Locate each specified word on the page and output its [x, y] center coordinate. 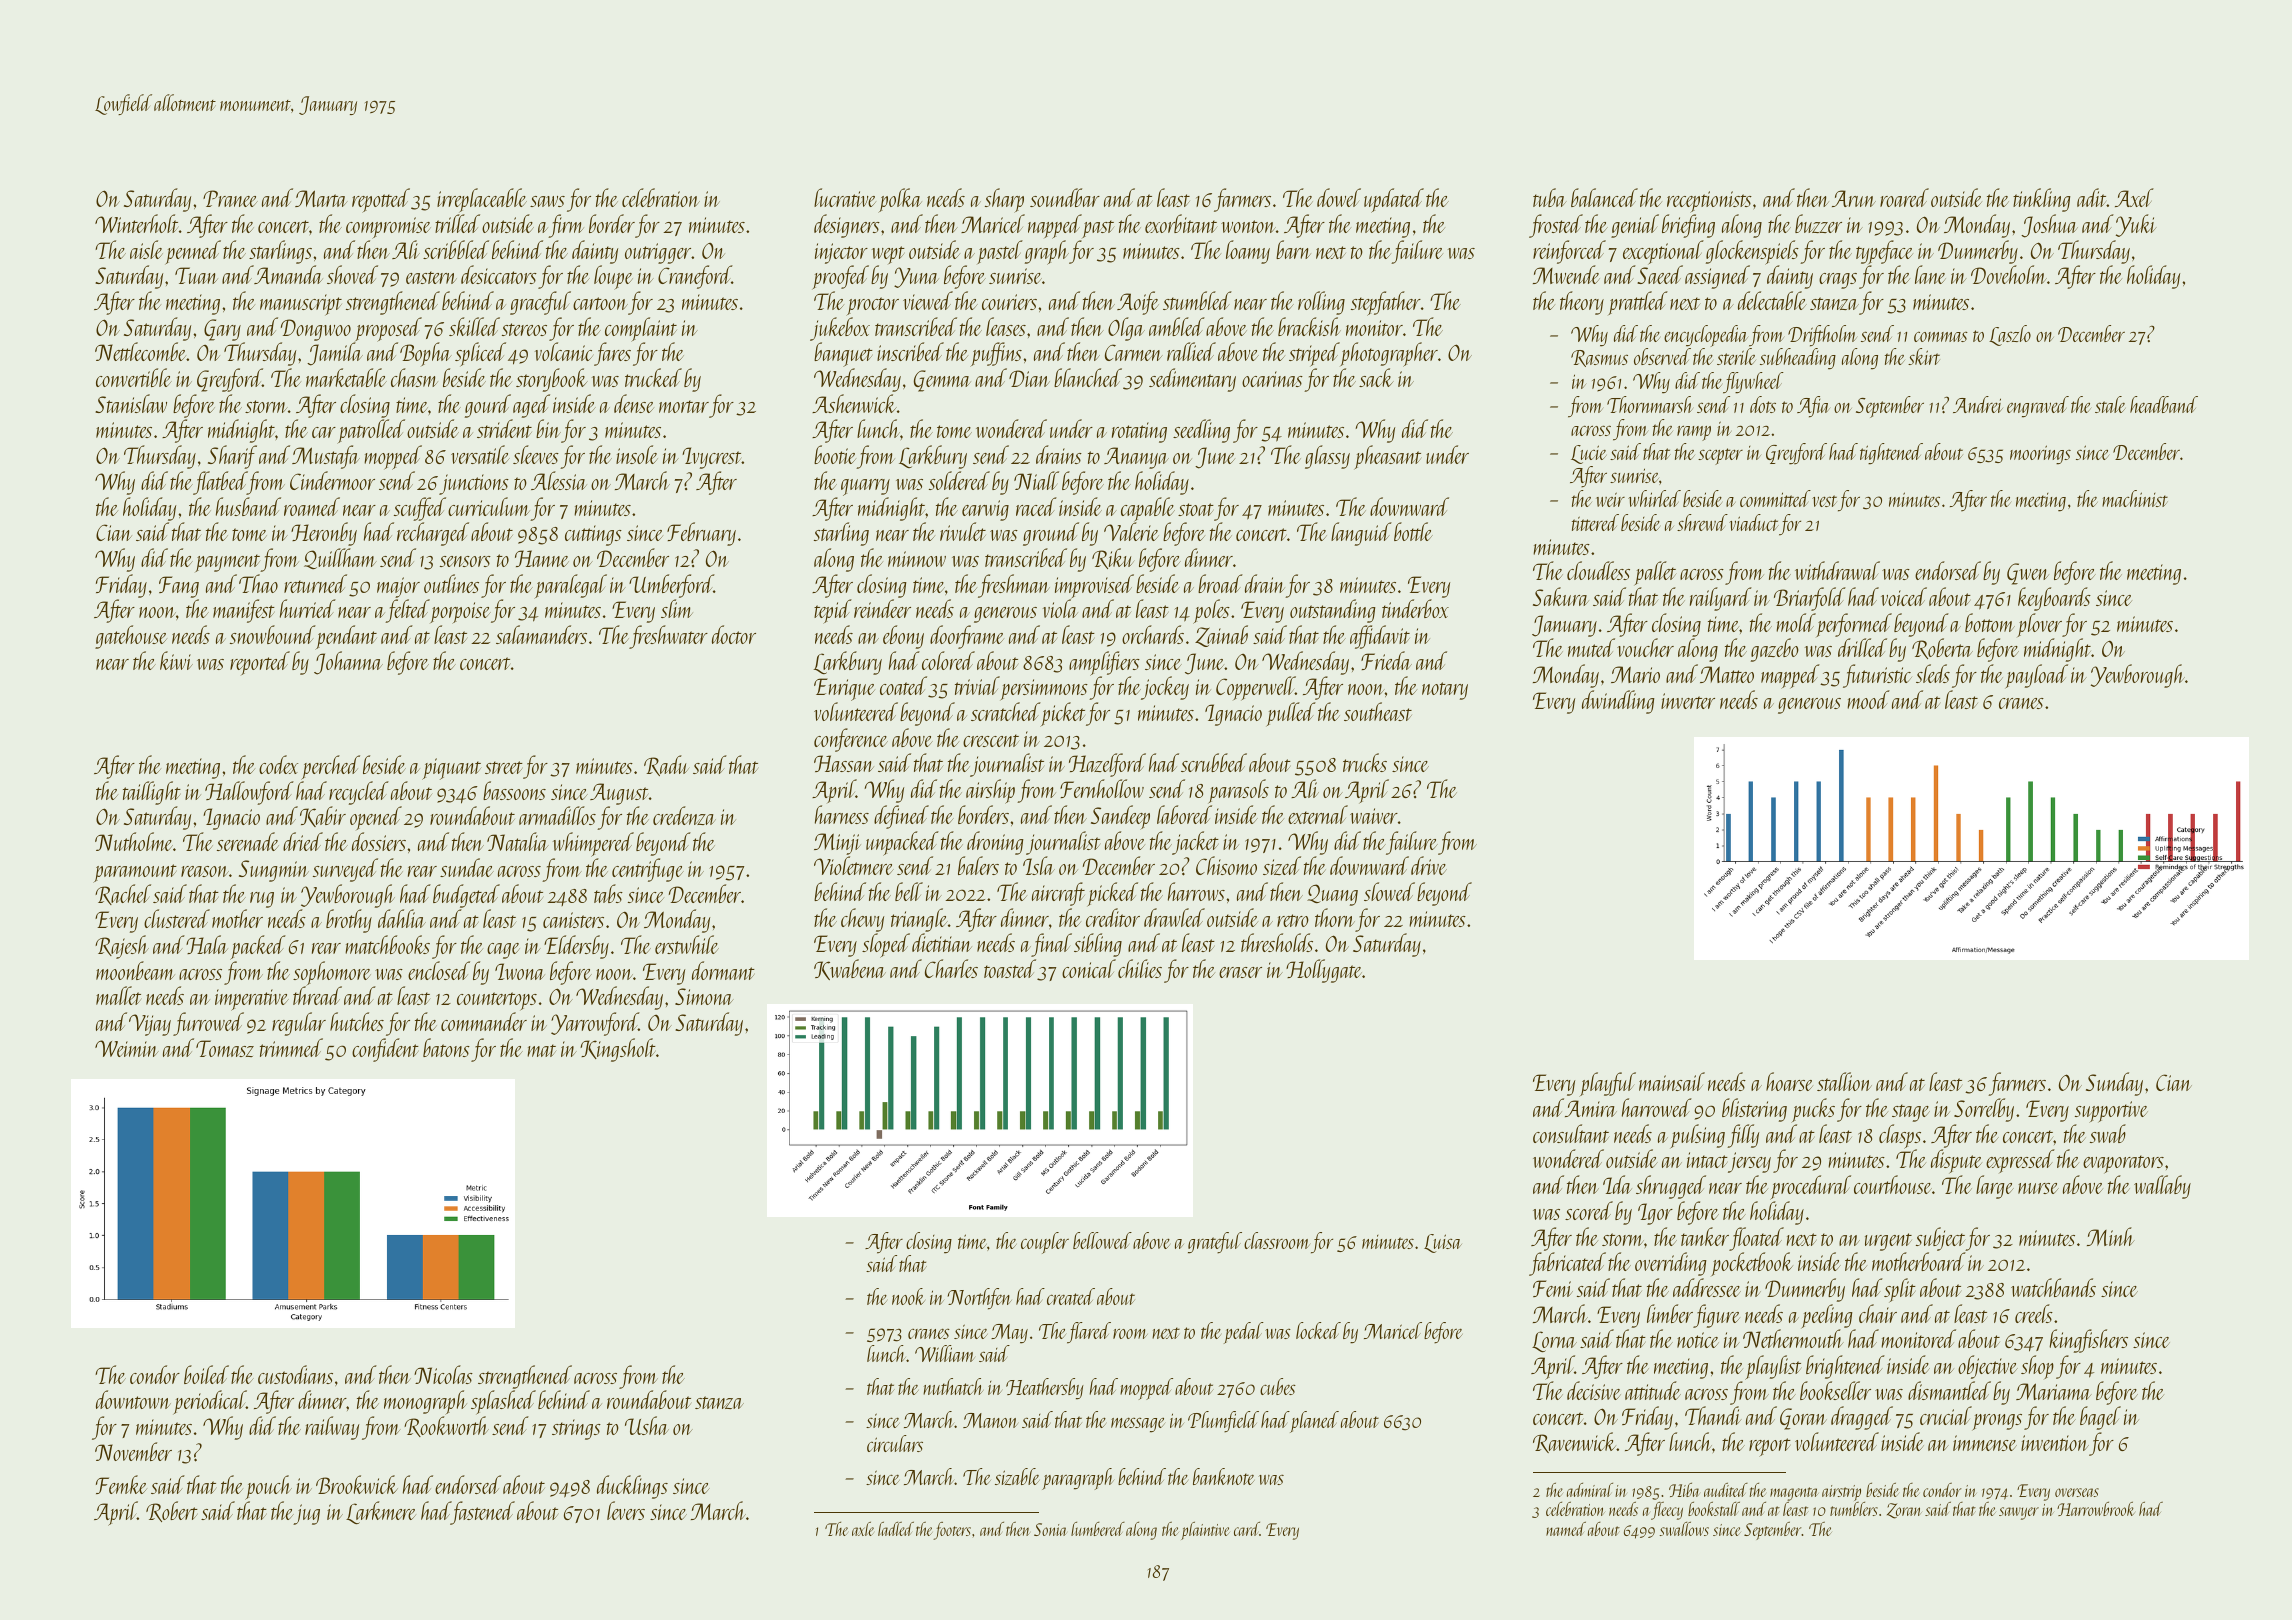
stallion [1844, 1081]
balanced [1604, 197]
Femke [121, 1484]
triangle [919, 920]
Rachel [123, 894]
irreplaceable [482, 200]
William [945, 1353]
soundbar [1065, 197]
